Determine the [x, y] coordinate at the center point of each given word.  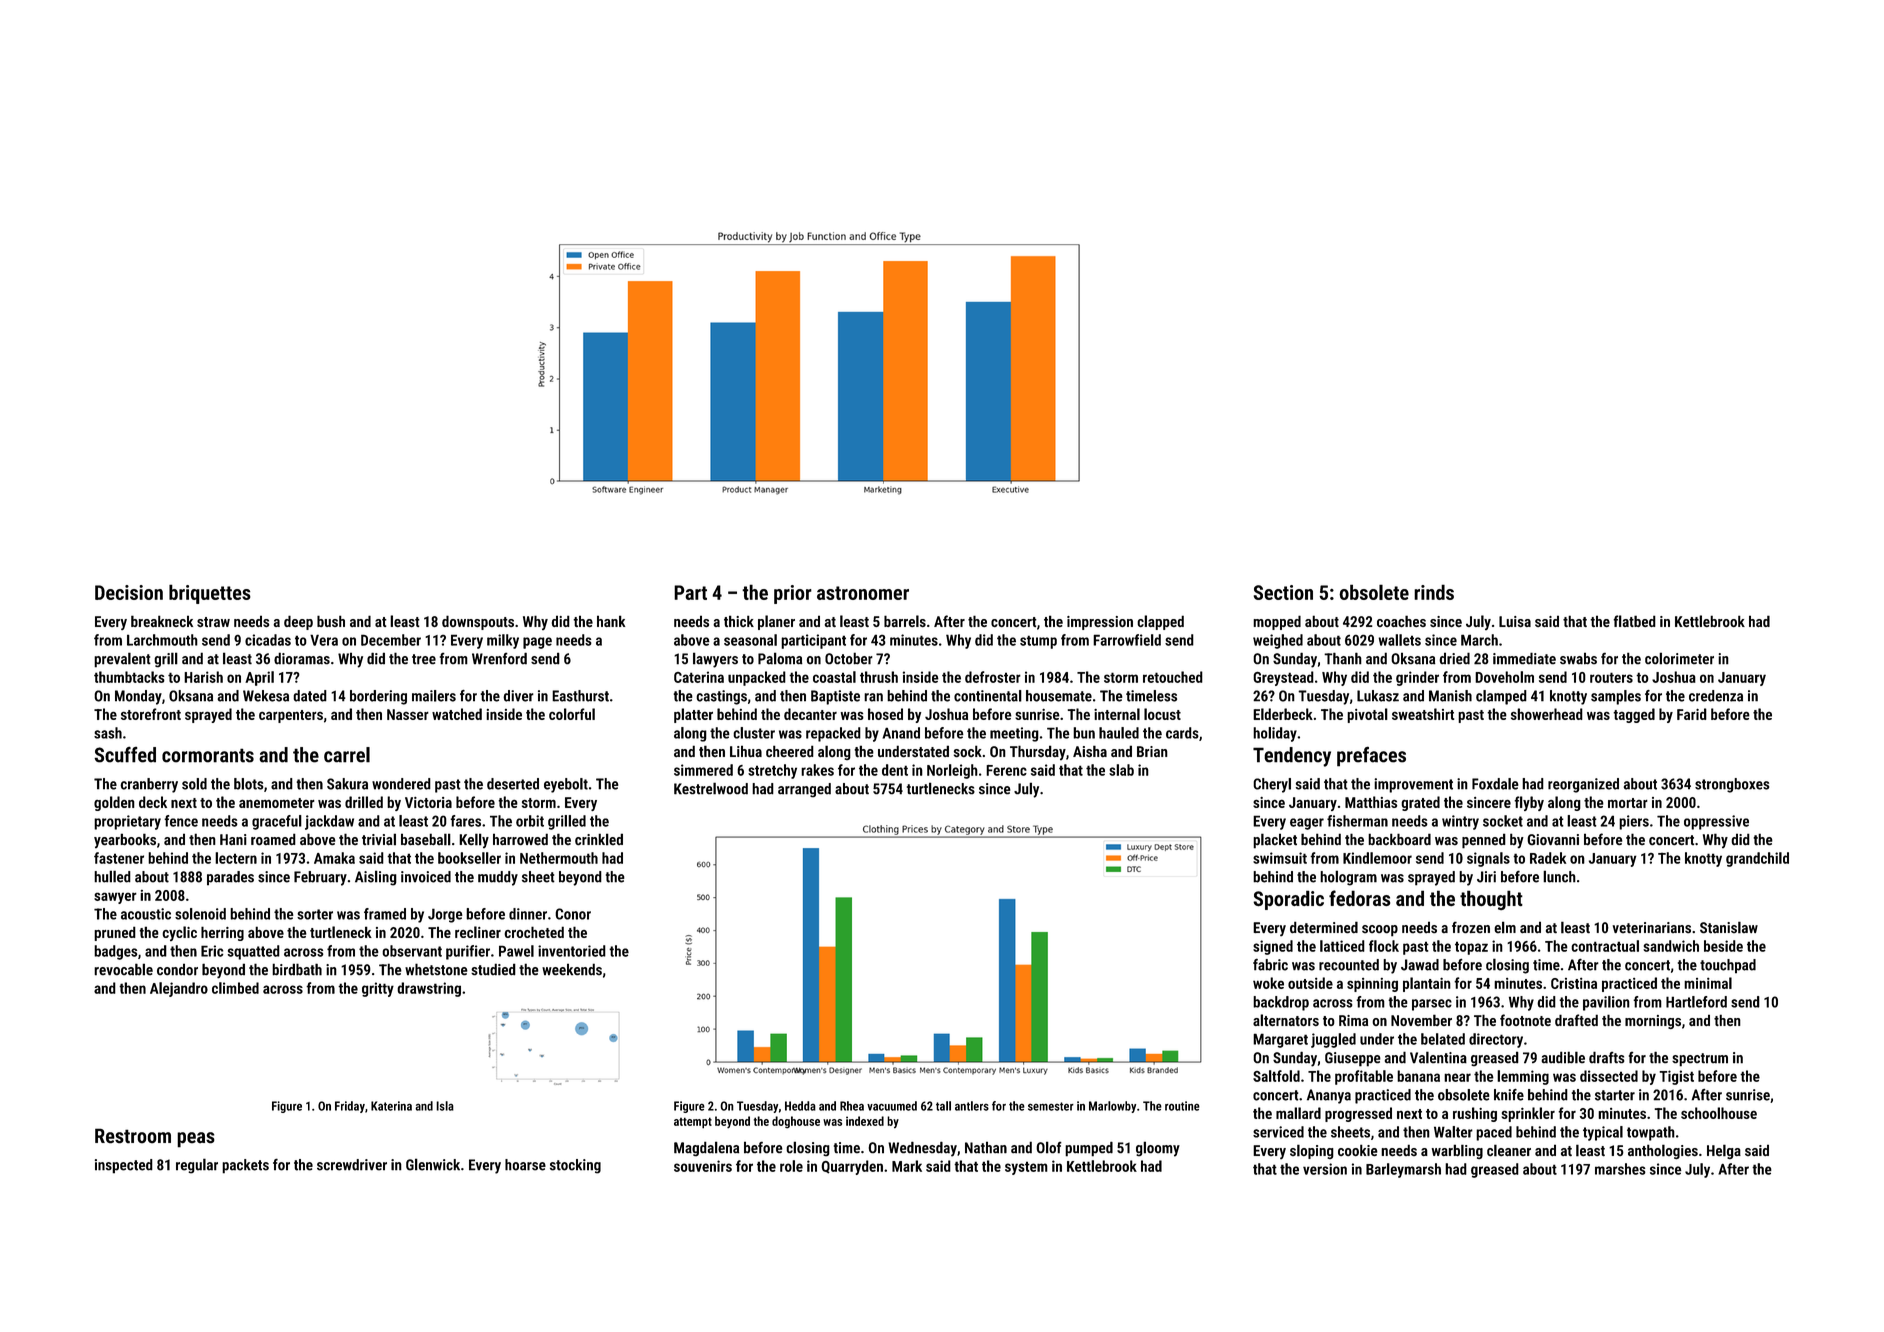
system [1026, 1168]
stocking [575, 1166]
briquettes [210, 594]
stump [1038, 642]
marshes [1620, 1169]
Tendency [1292, 757]
